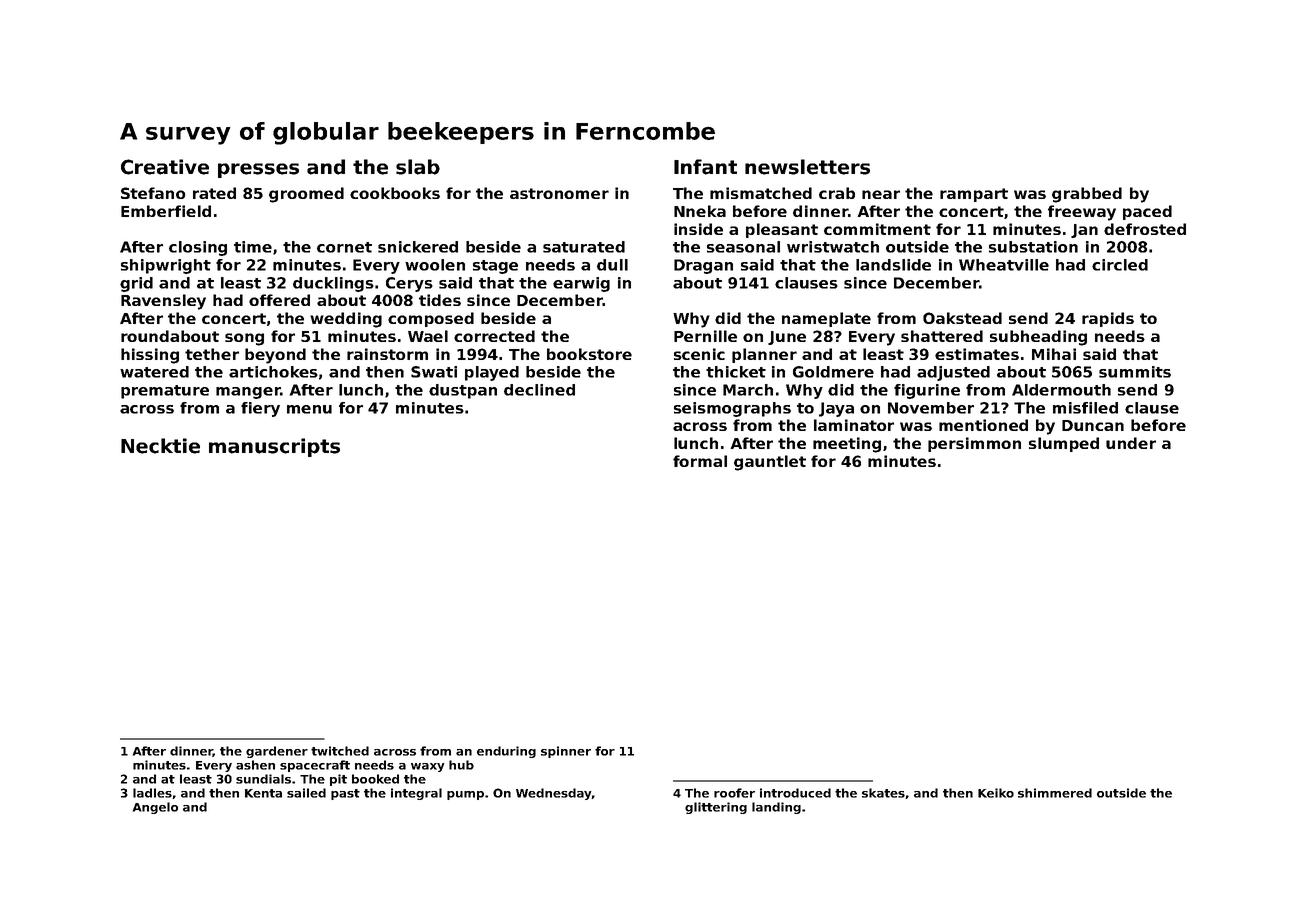  What do you see at coordinates (253, 247) in the screenshot?
I see `time` at bounding box center [253, 247].
